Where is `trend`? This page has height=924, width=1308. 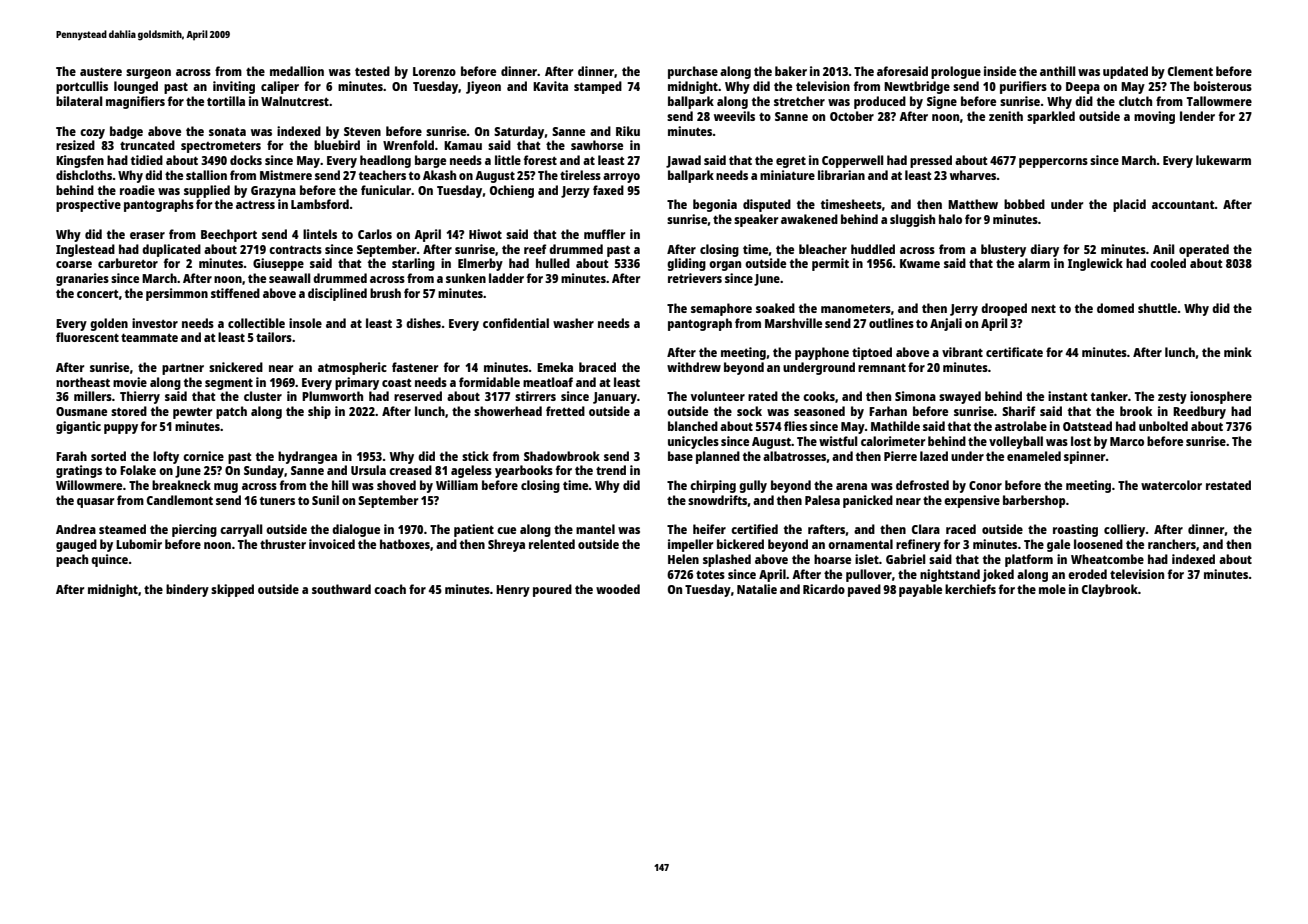 trend is located at coordinates (611, 470).
